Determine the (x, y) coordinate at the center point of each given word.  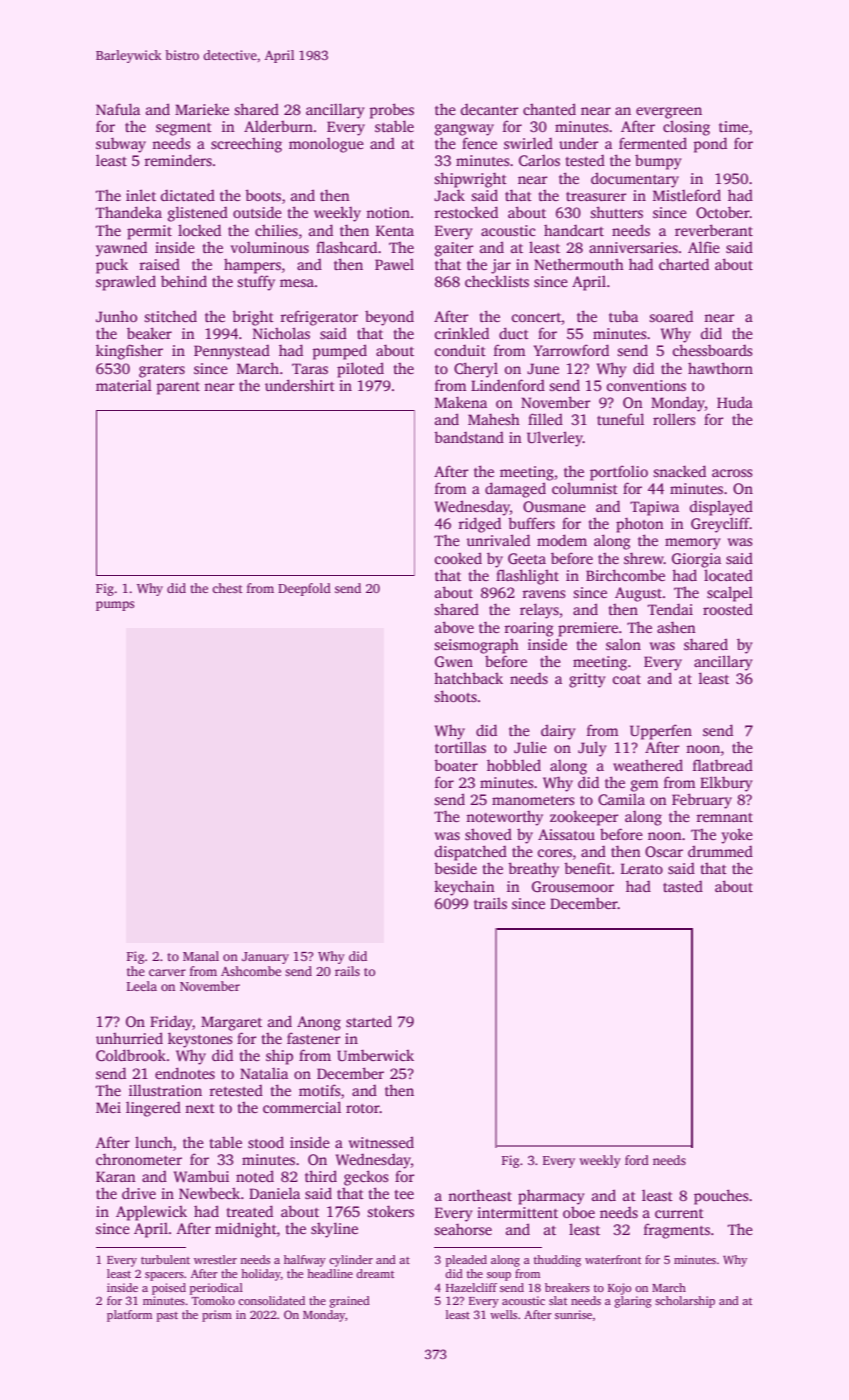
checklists (497, 281)
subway (121, 145)
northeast (480, 1195)
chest (227, 588)
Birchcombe (625, 575)
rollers (674, 419)
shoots (455, 696)
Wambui (201, 1176)
